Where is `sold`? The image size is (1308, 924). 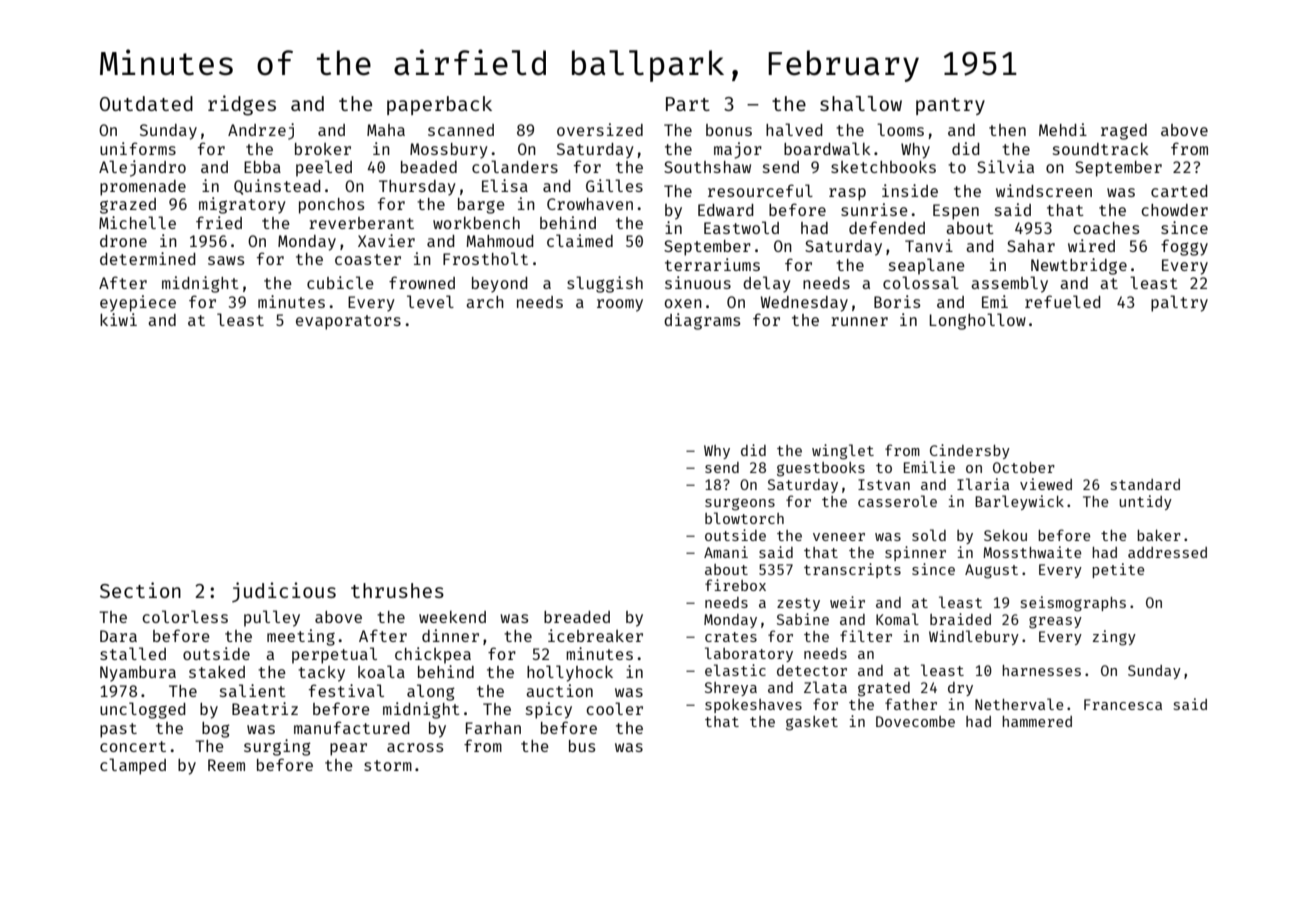 sold is located at coordinates (929, 535).
